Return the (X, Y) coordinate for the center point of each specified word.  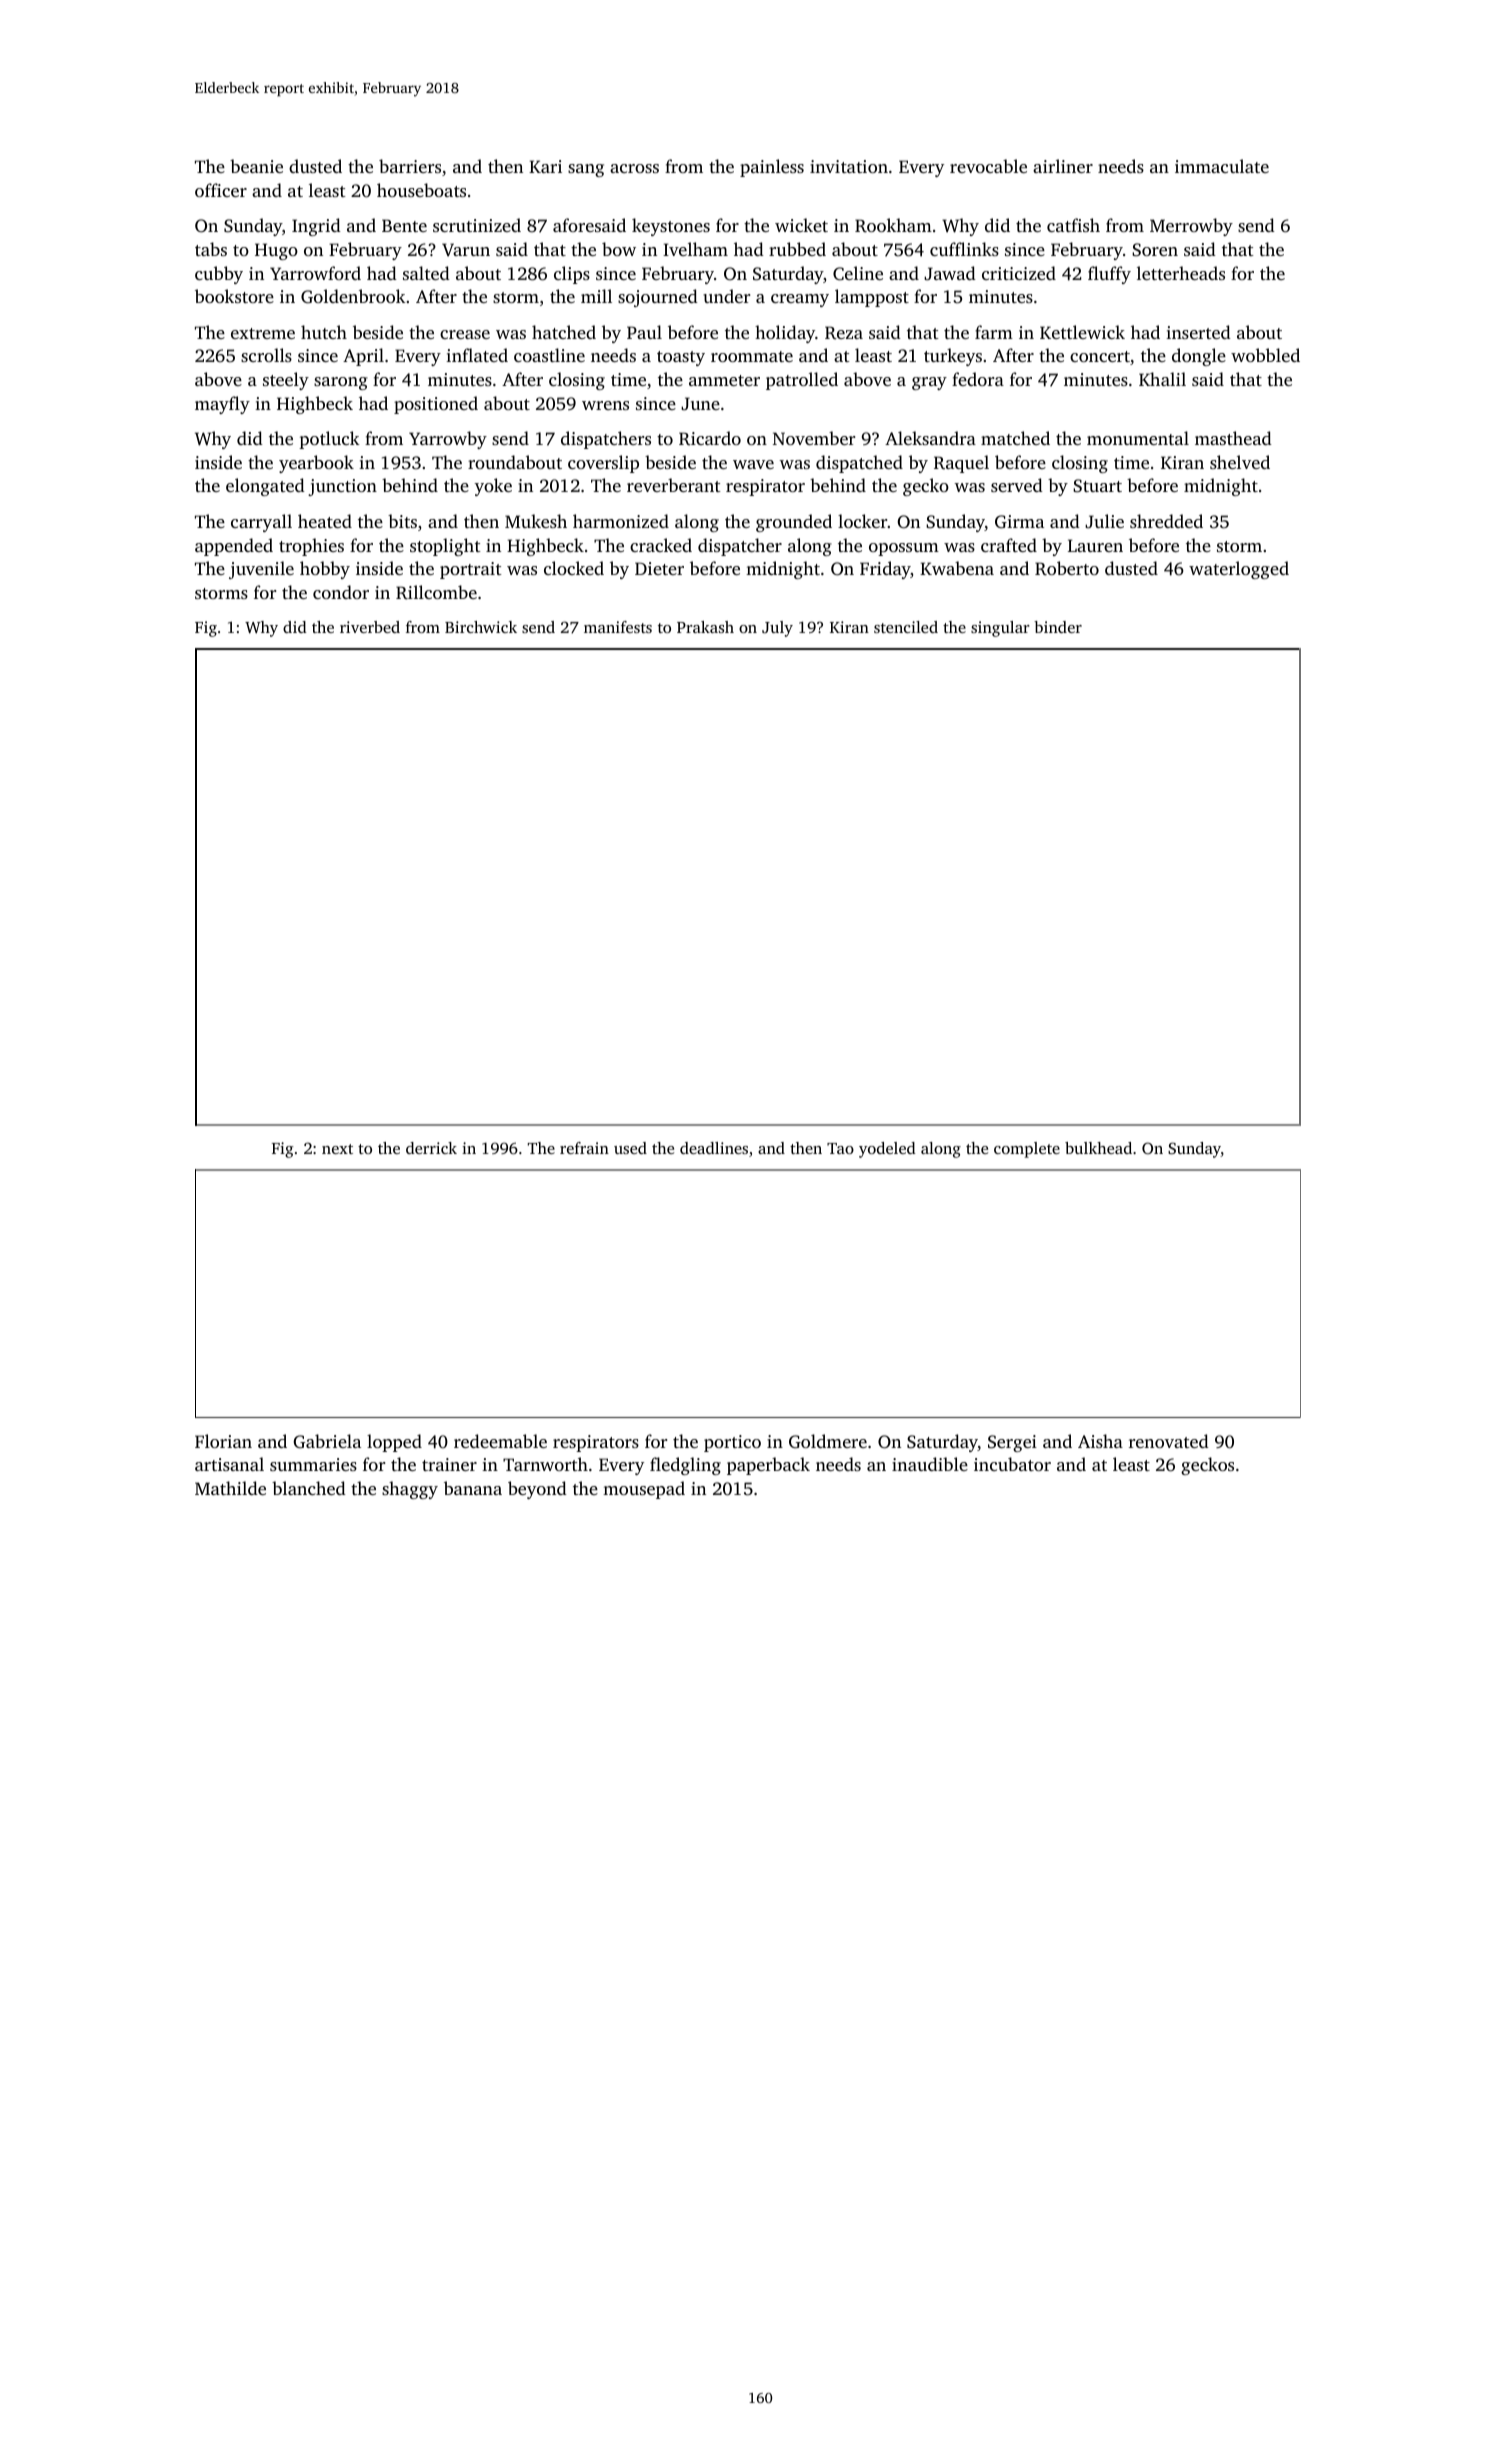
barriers (410, 166)
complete (1027, 1150)
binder (1058, 627)
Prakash (705, 627)
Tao (840, 1148)
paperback (768, 1466)
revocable (988, 166)
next (337, 1149)
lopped (394, 1443)
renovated (1169, 1441)
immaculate (1222, 166)
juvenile (261, 570)
